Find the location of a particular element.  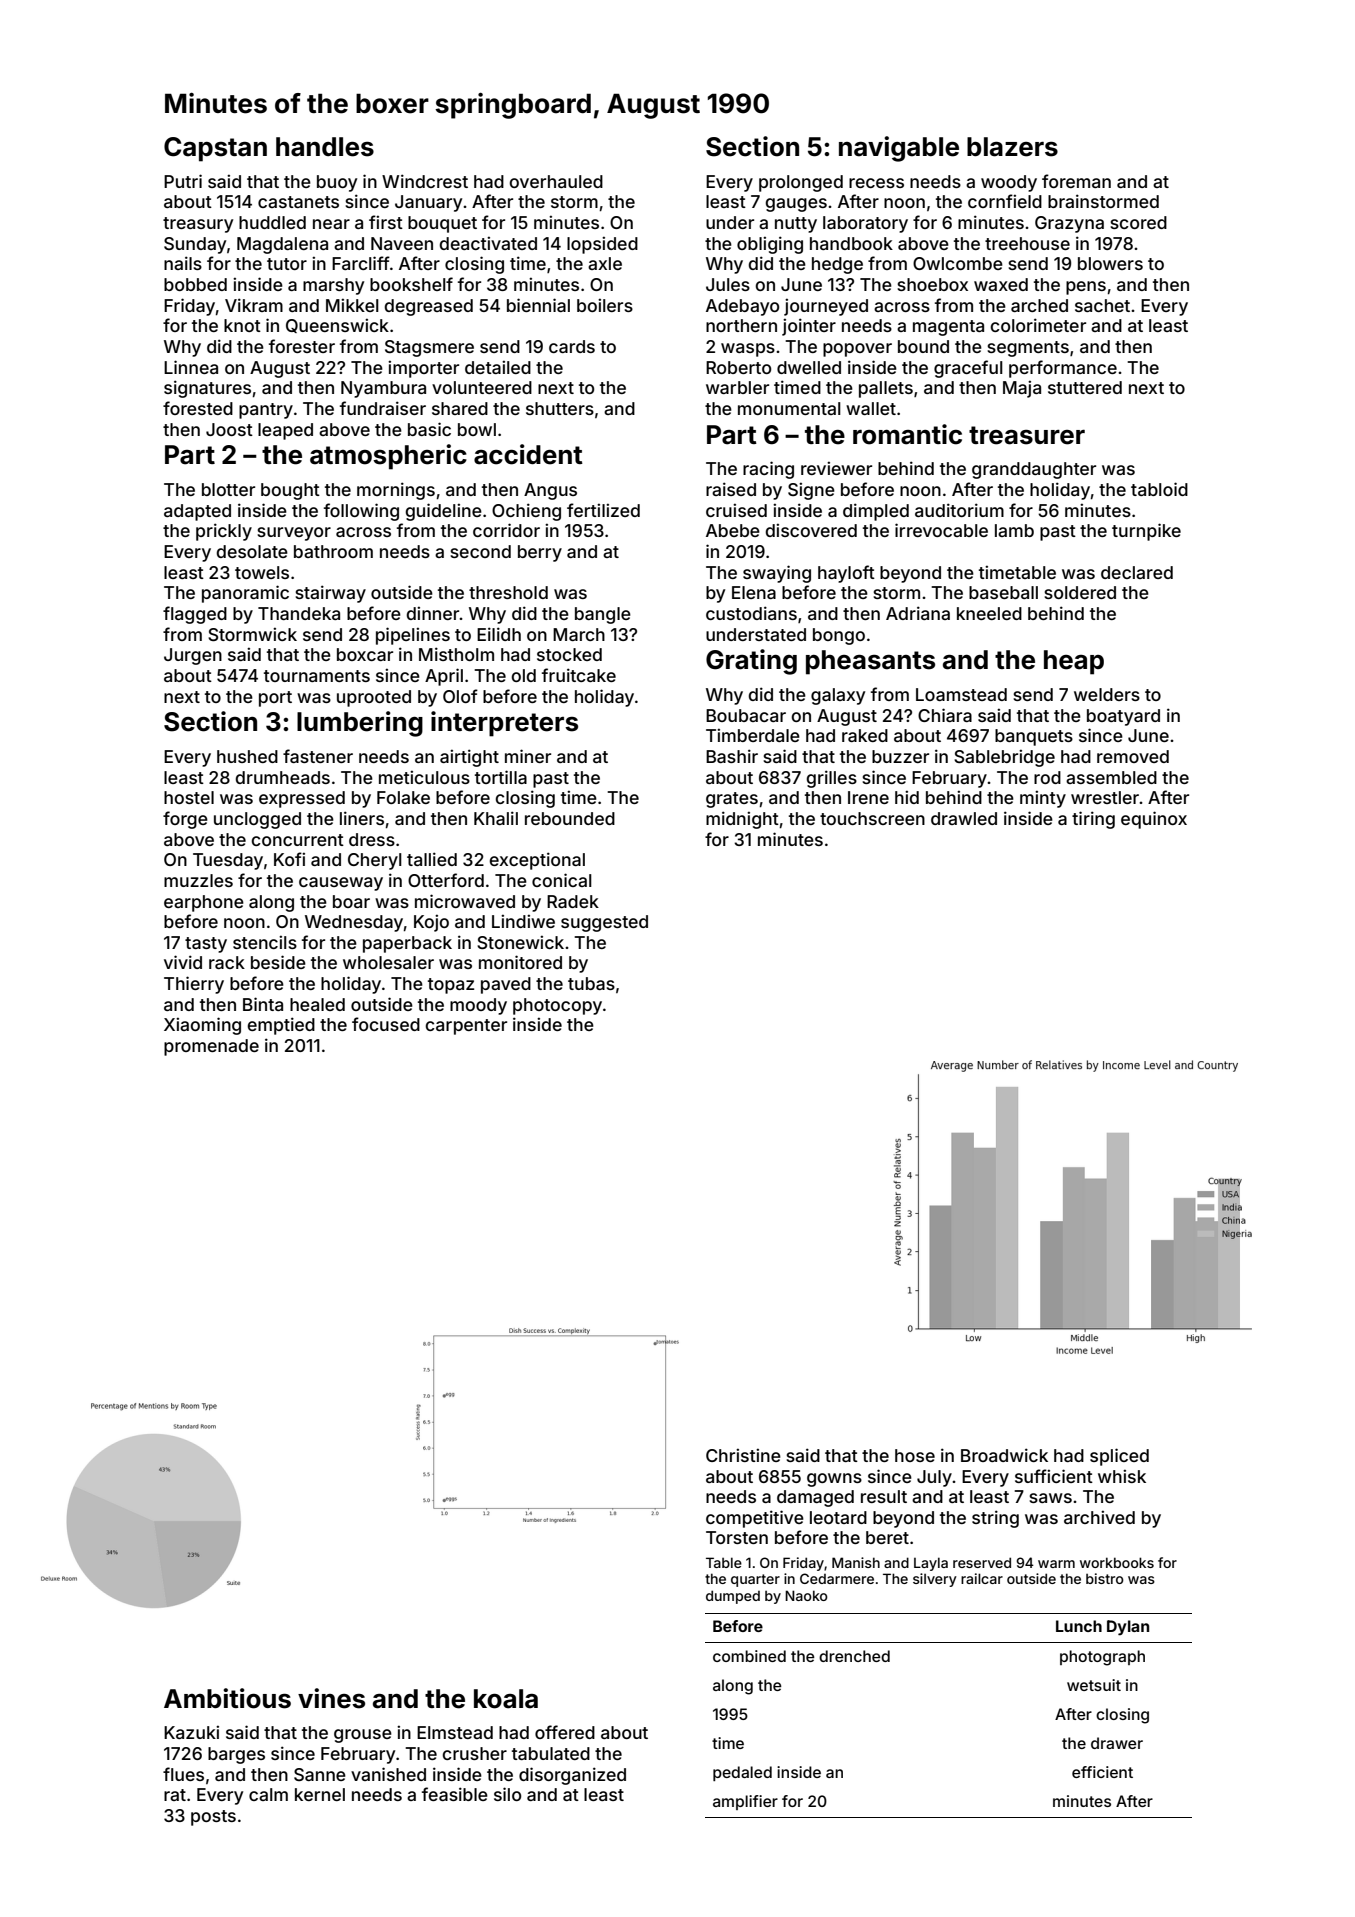

dumped is located at coordinates (733, 1597).
